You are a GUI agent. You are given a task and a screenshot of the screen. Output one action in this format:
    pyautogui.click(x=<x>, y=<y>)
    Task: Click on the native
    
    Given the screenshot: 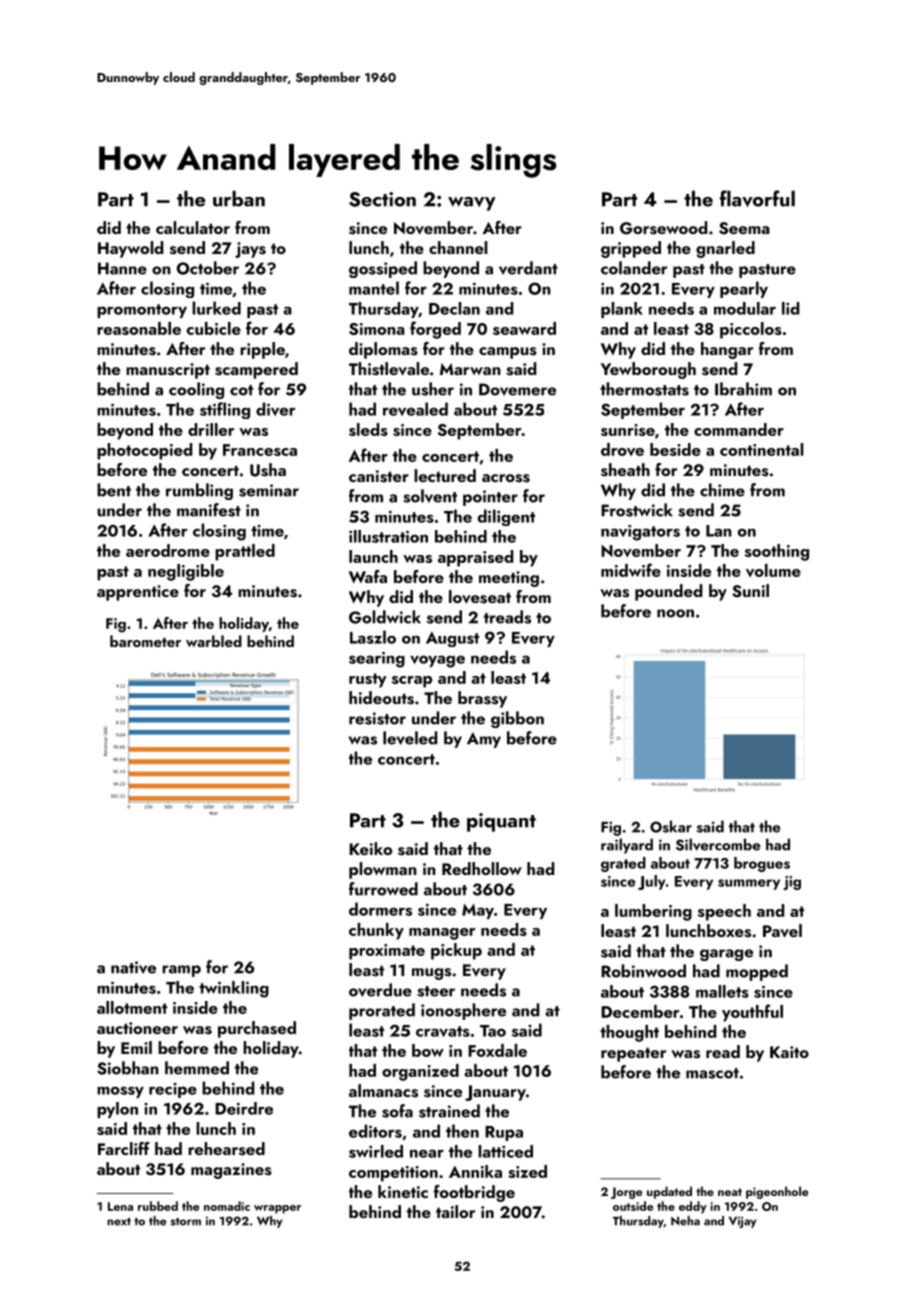 What is the action you would take?
    pyautogui.click(x=133, y=967)
